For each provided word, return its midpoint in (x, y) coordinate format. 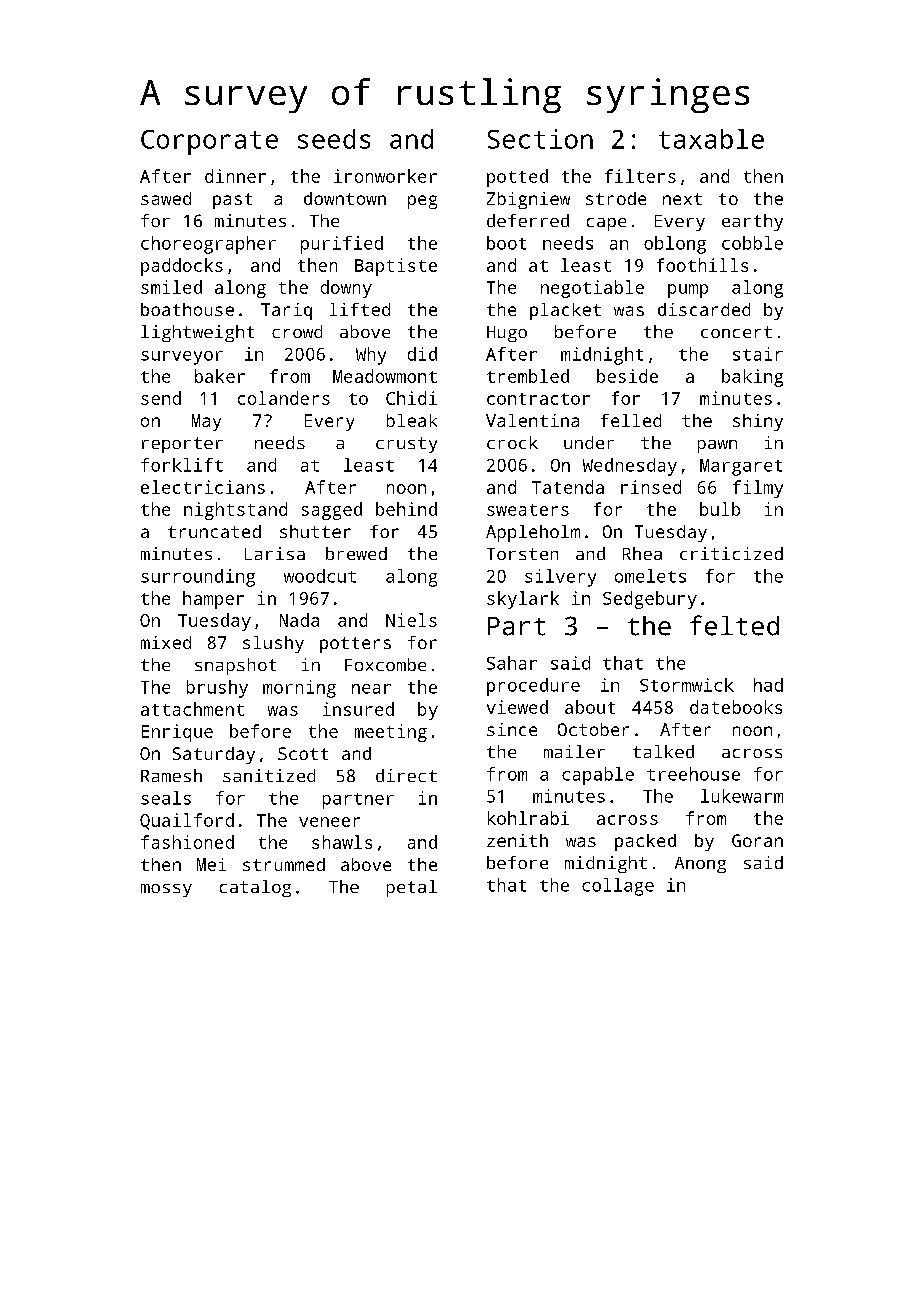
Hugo (507, 334)
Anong (700, 865)
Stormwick (687, 685)
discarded (704, 309)
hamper (213, 600)
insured (358, 709)
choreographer (208, 245)
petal (412, 888)
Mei (211, 864)
